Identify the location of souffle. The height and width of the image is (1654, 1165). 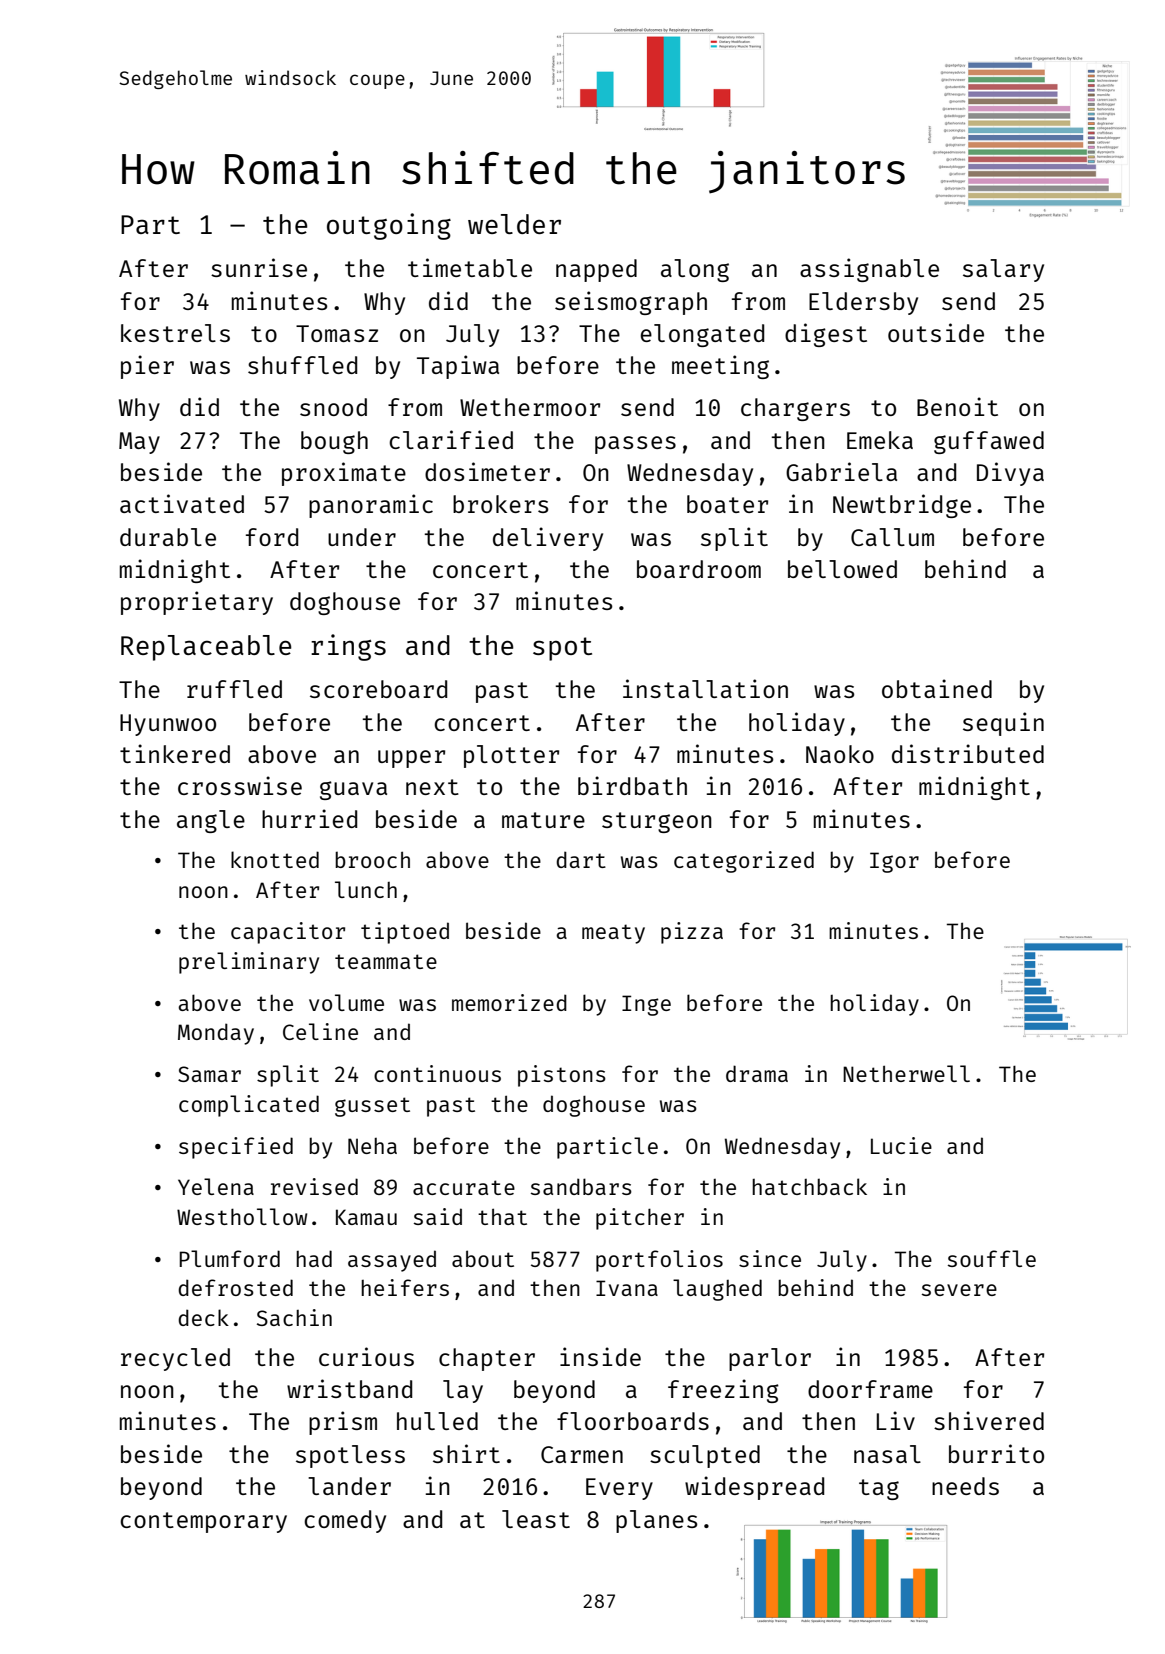
(992, 1258).
